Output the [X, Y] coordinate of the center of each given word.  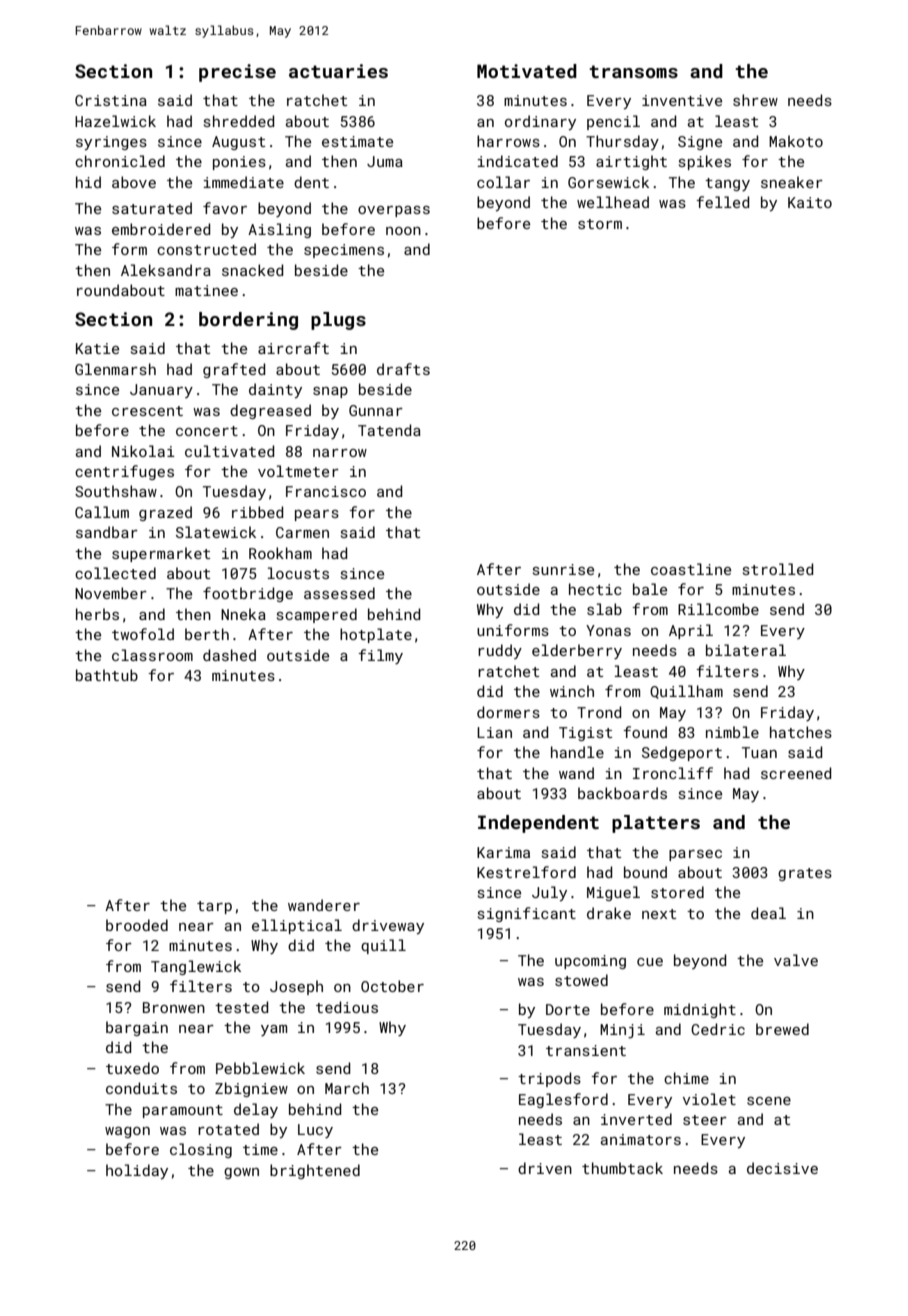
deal [768, 913]
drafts [403, 369]
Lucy [315, 1131]
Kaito [810, 202]
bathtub [107, 675]
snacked [252, 270]
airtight [631, 162]
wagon [127, 1132]
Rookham [280, 553]
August [238, 143]
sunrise [563, 569]
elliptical [297, 926]
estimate [357, 141]
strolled [778, 569]
